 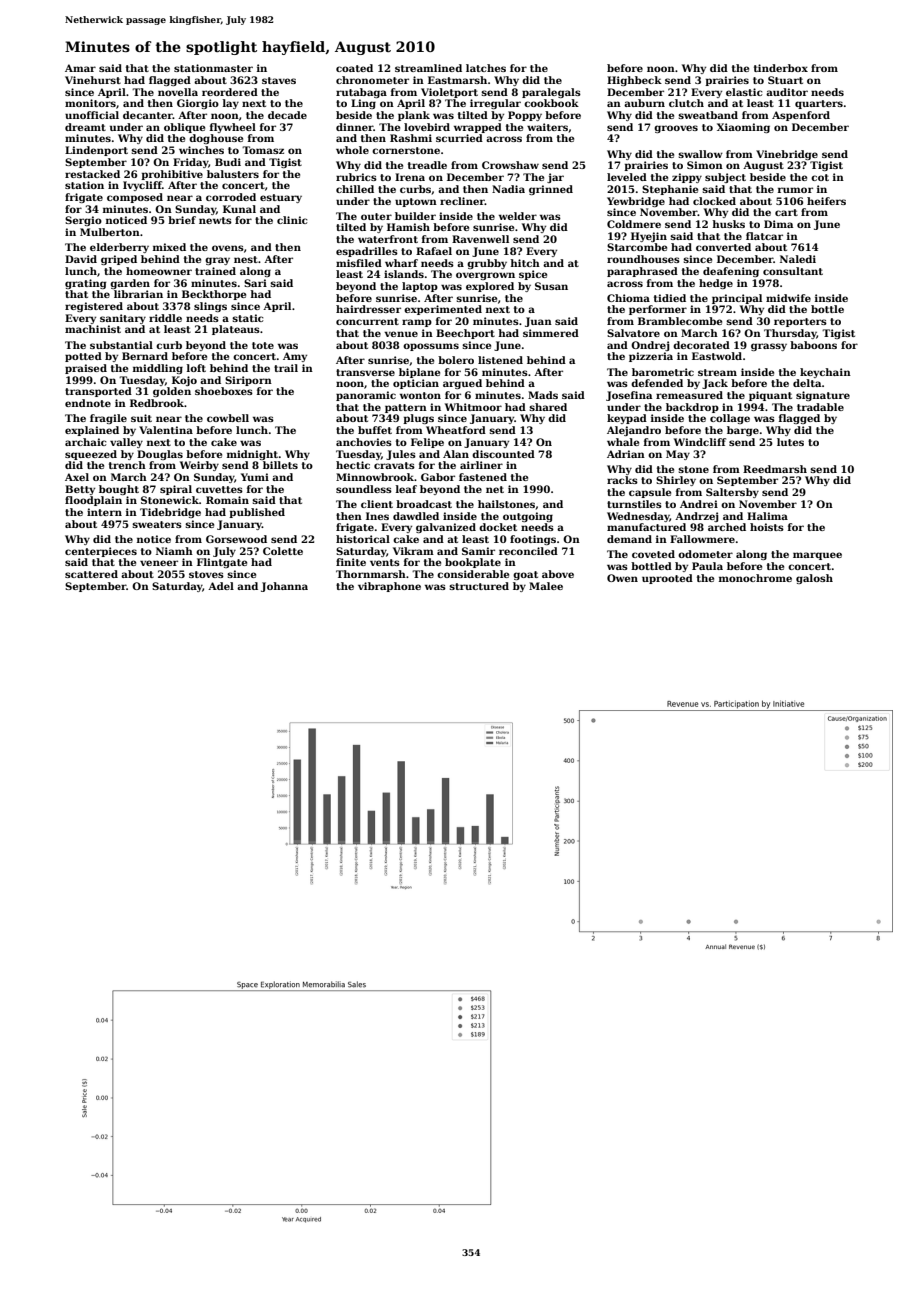 I want to click on listened, so click(x=500, y=360).
